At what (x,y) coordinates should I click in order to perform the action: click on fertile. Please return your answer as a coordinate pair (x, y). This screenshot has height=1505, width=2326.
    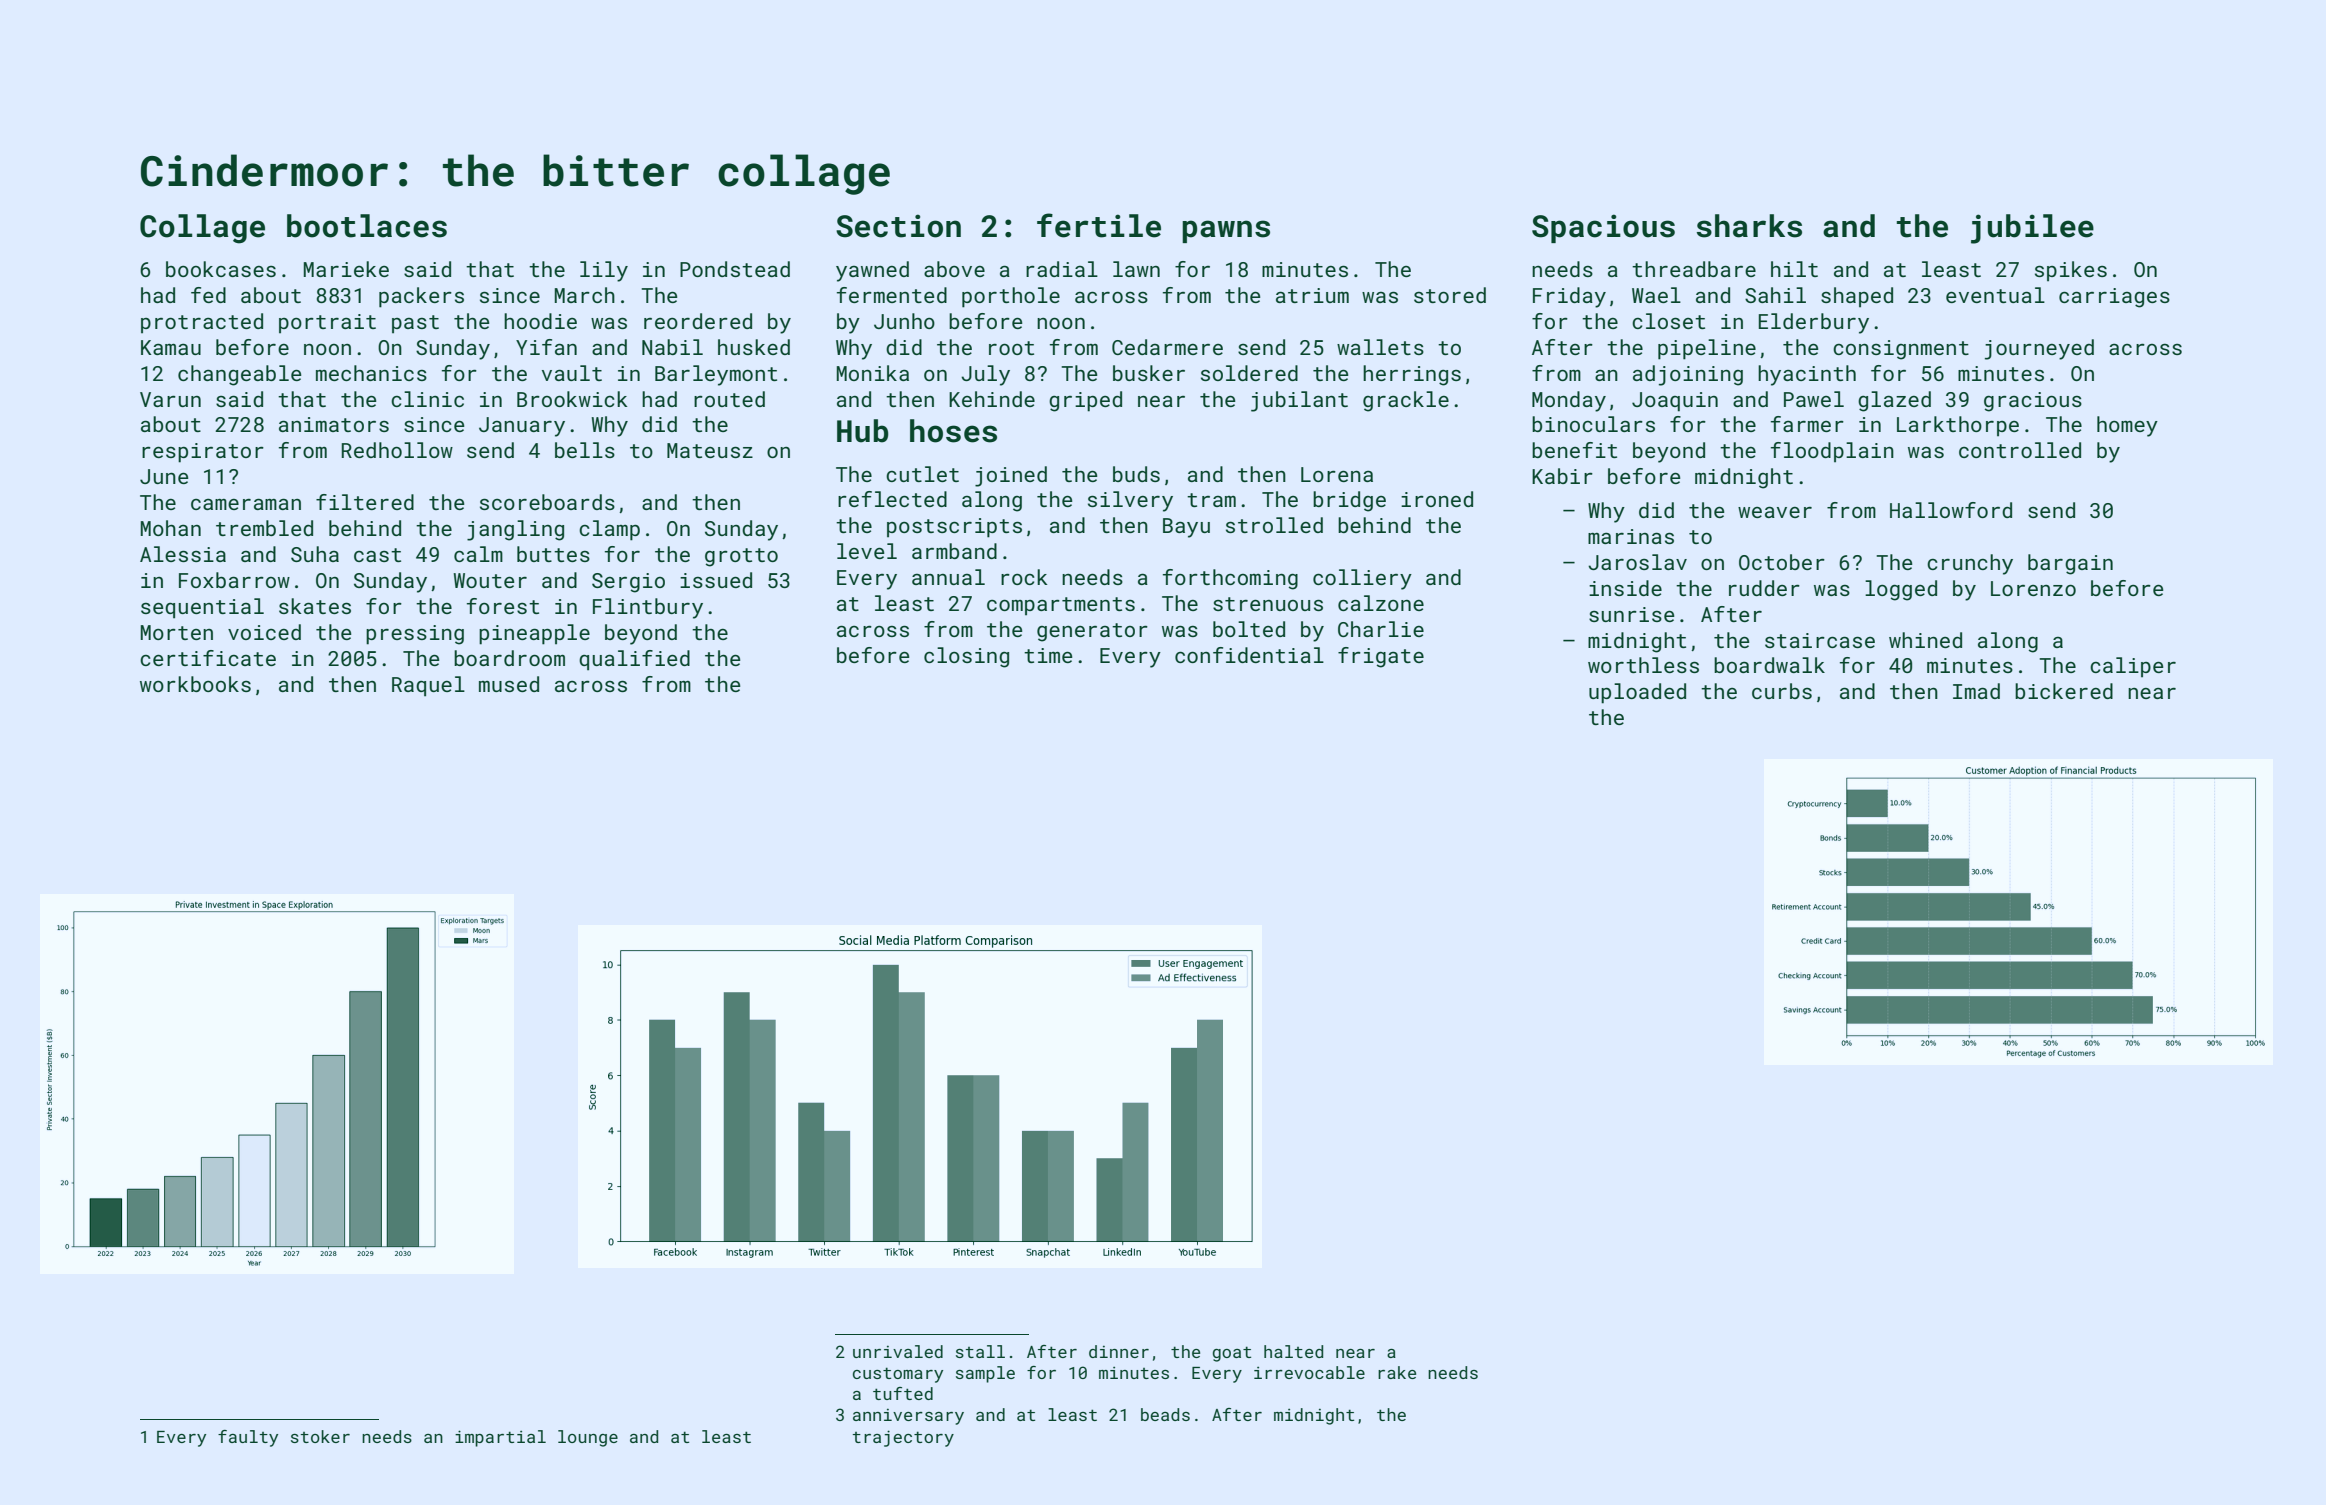
    Looking at the image, I should click on (1099, 225).
